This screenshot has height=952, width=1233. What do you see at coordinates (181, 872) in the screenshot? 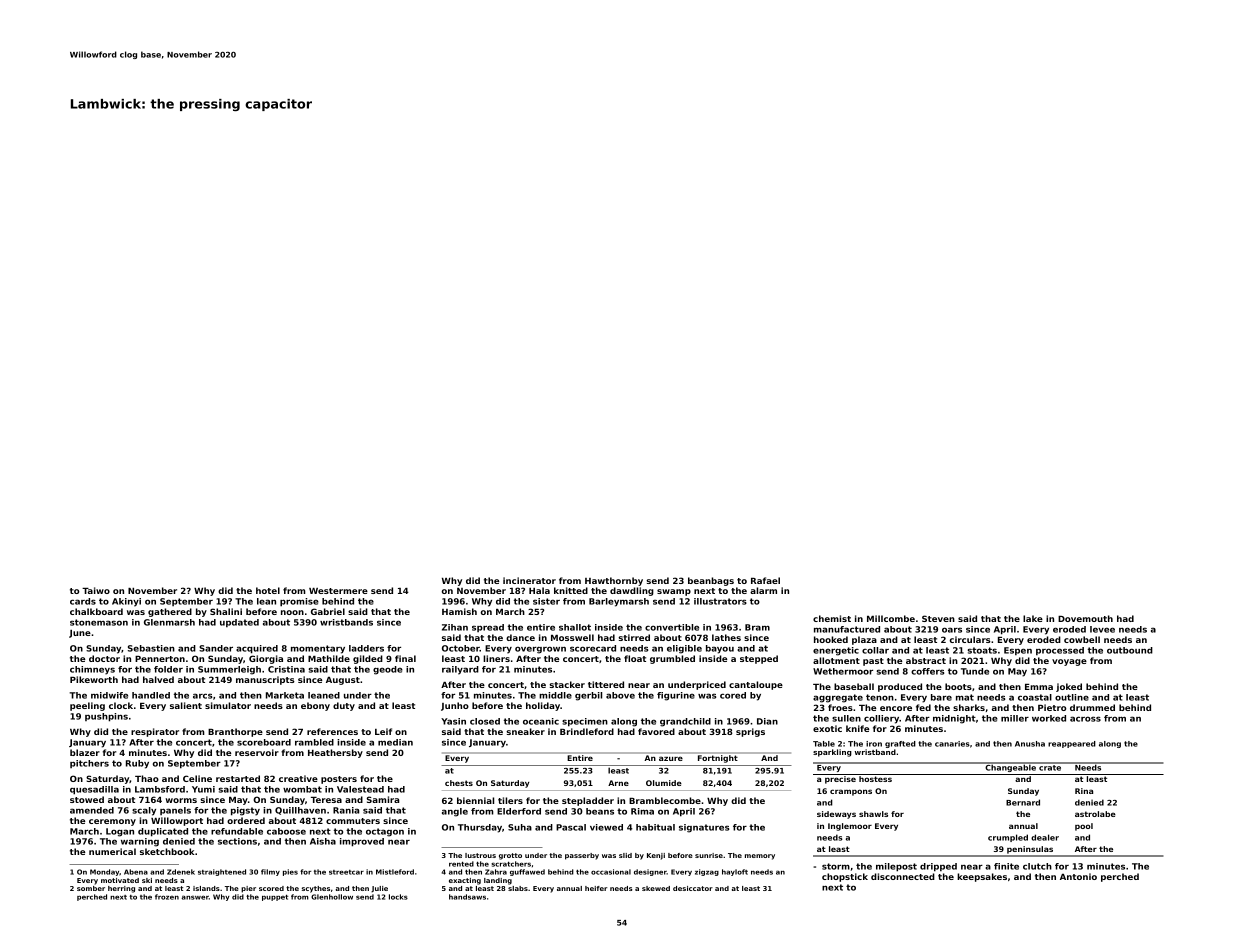
I see `Zdenek` at bounding box center [181, 872].
